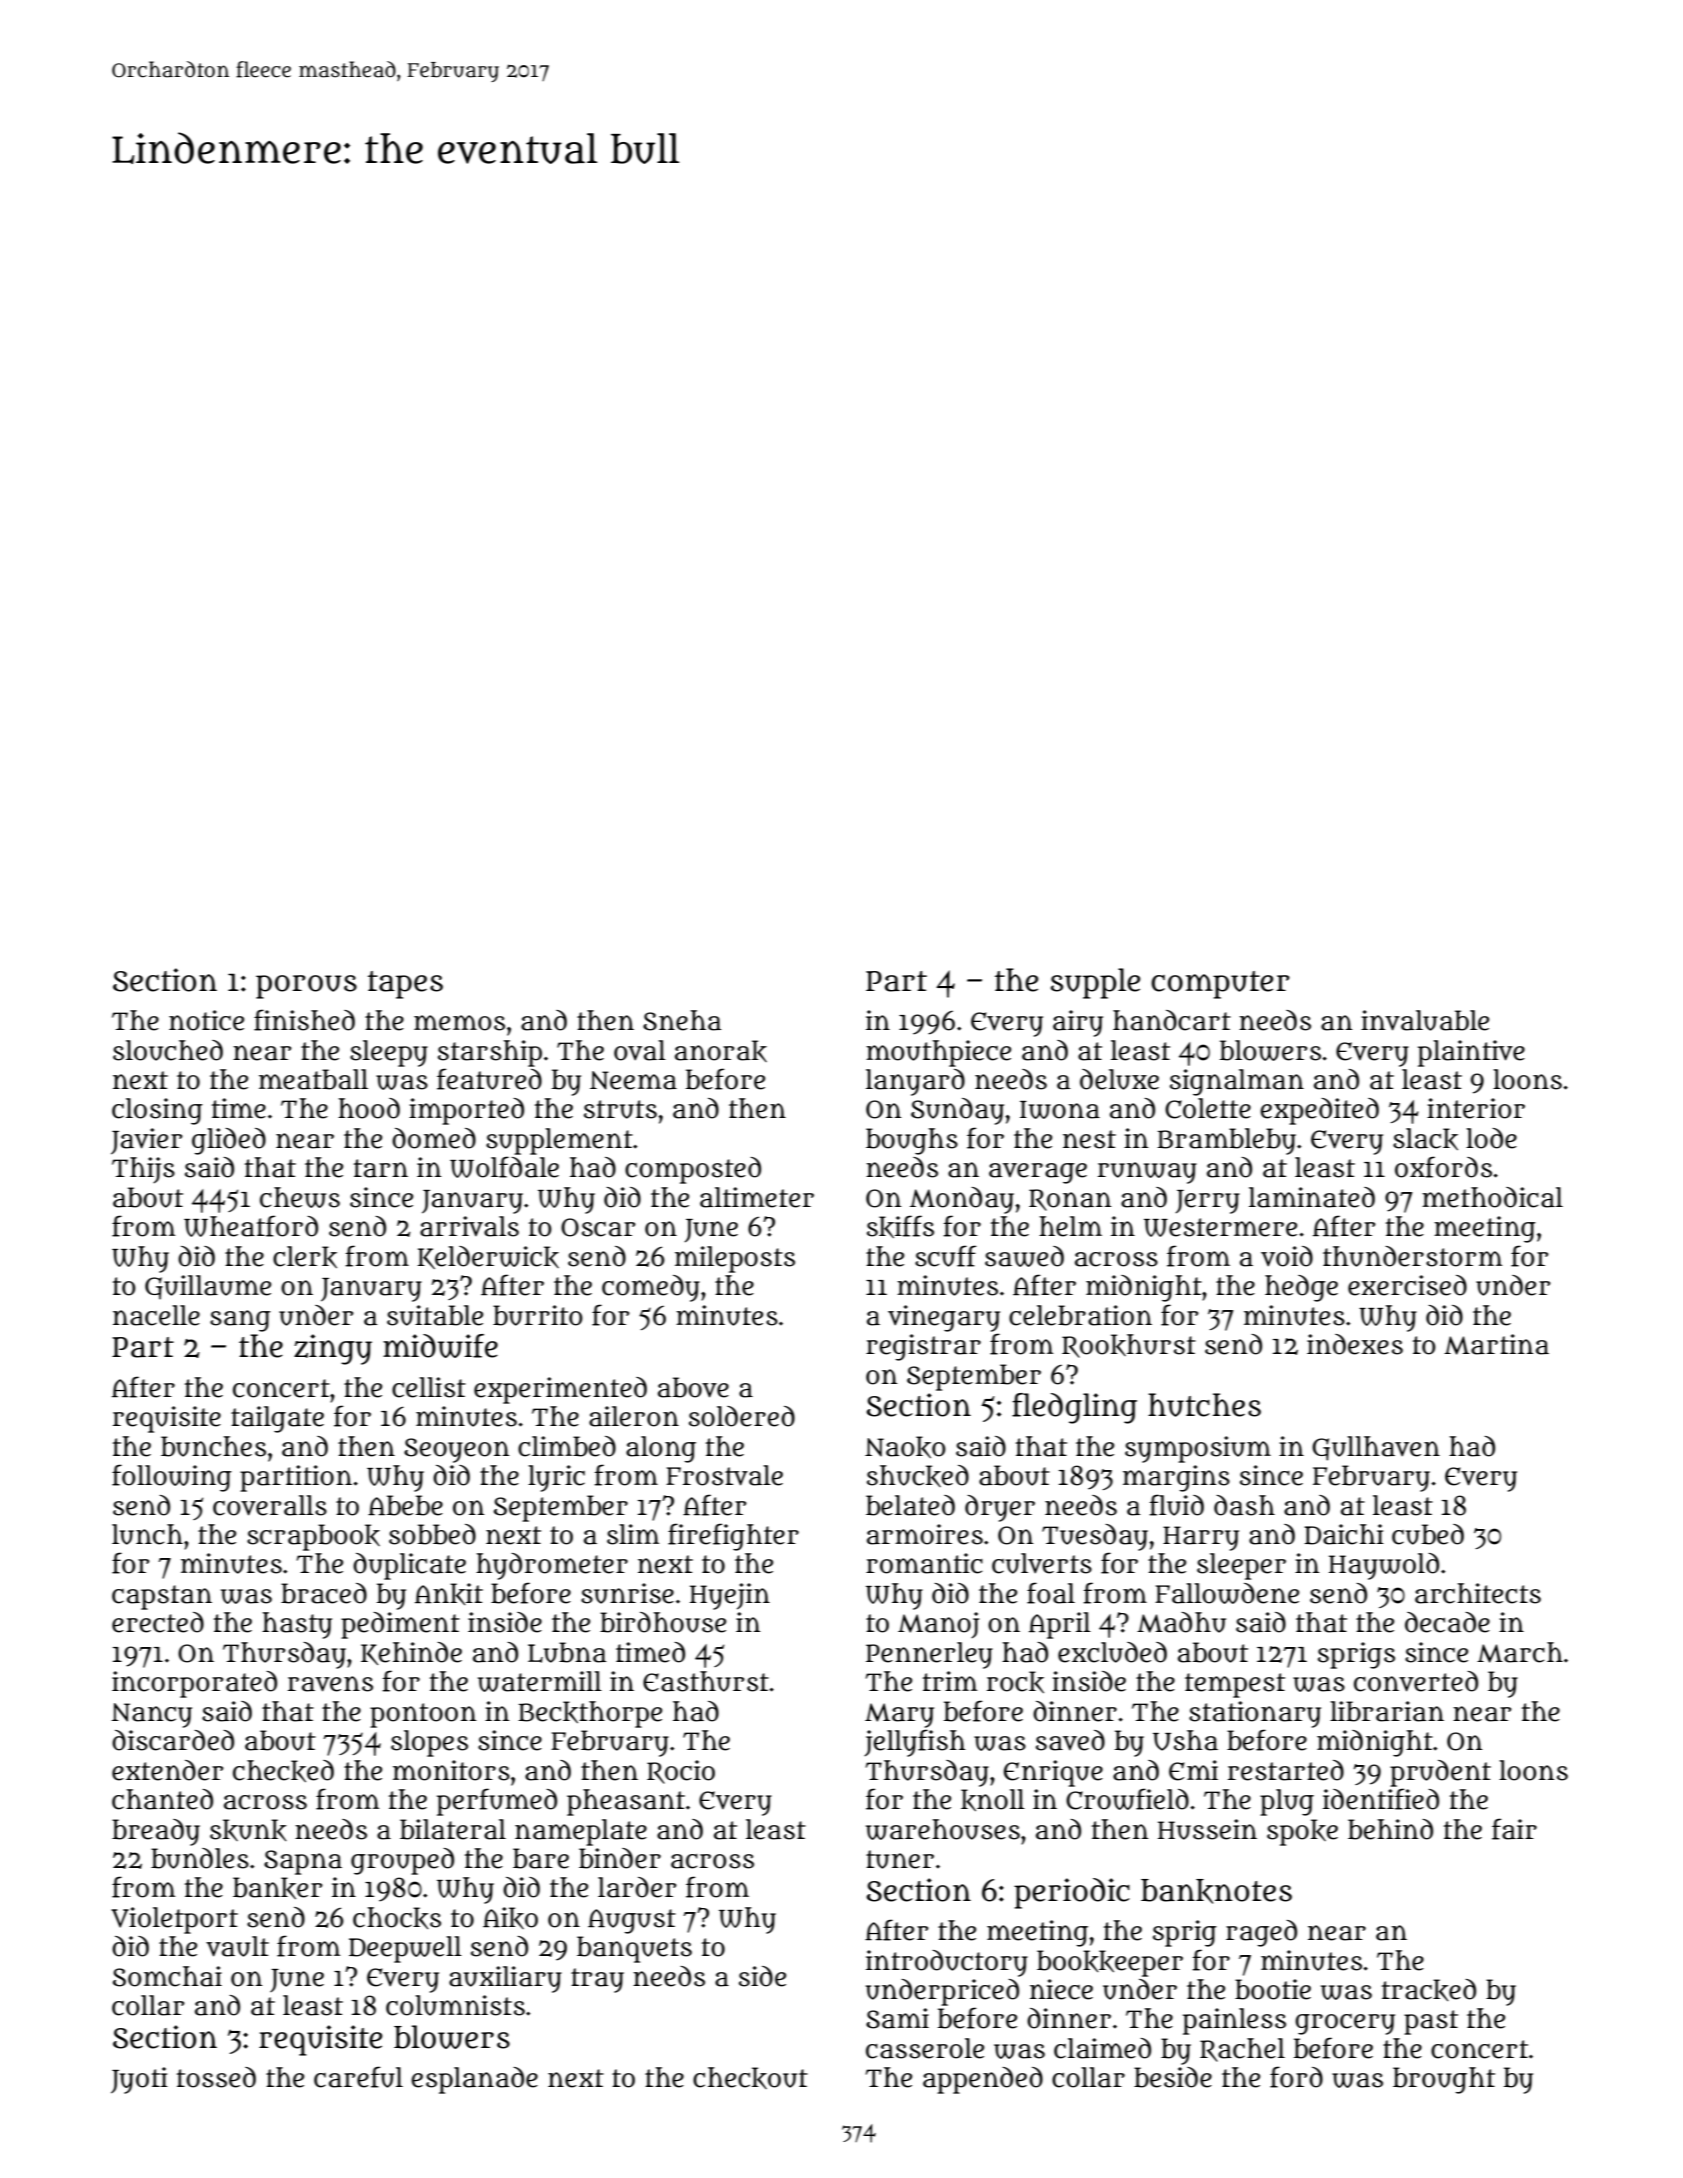 The width and height of the screenshot is (1683, 2178). I want to click on Jyoti, so click(139, 2080).
